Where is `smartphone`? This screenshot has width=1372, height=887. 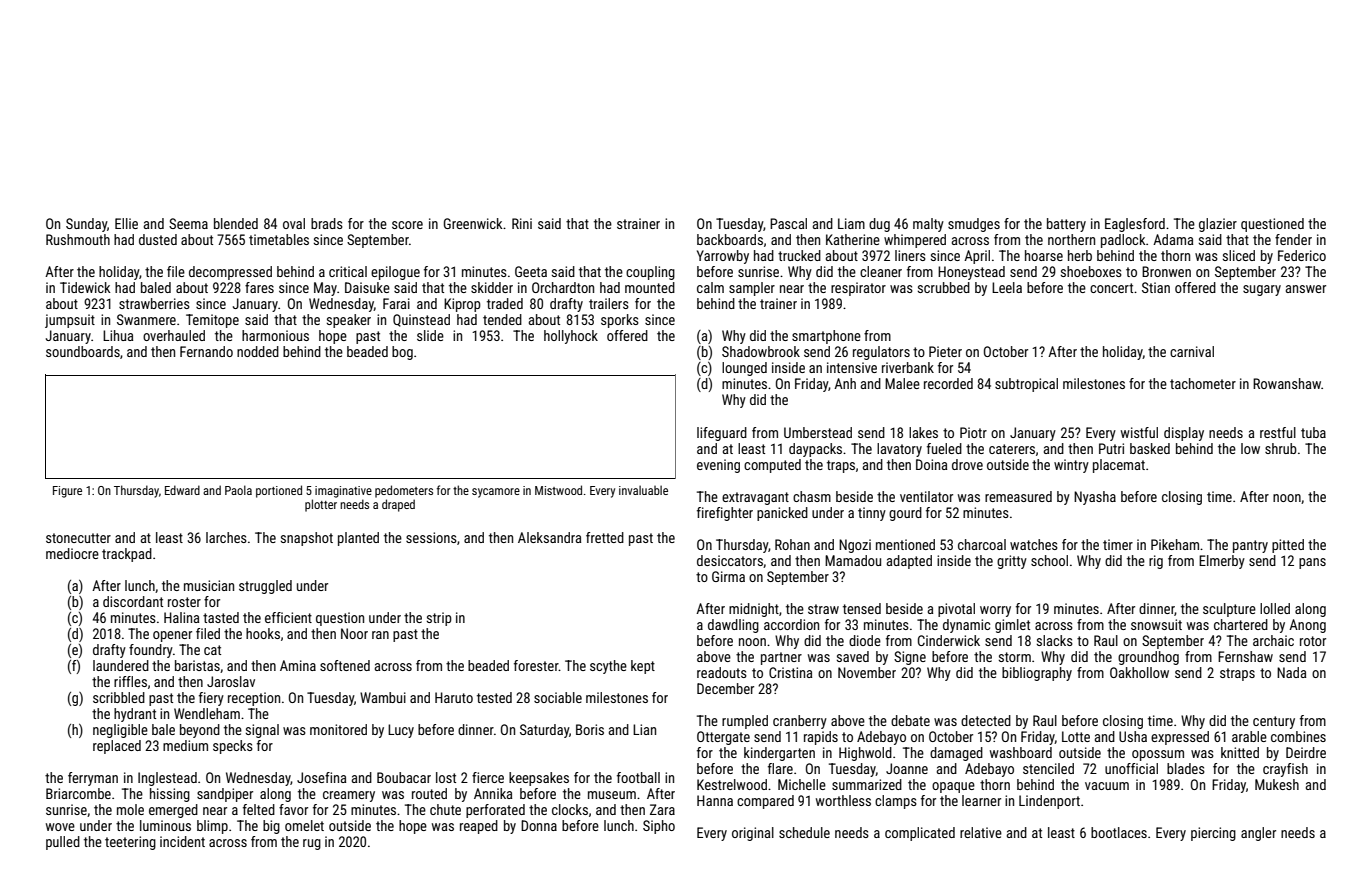 smartphone is located at coordinates (826, 337).
